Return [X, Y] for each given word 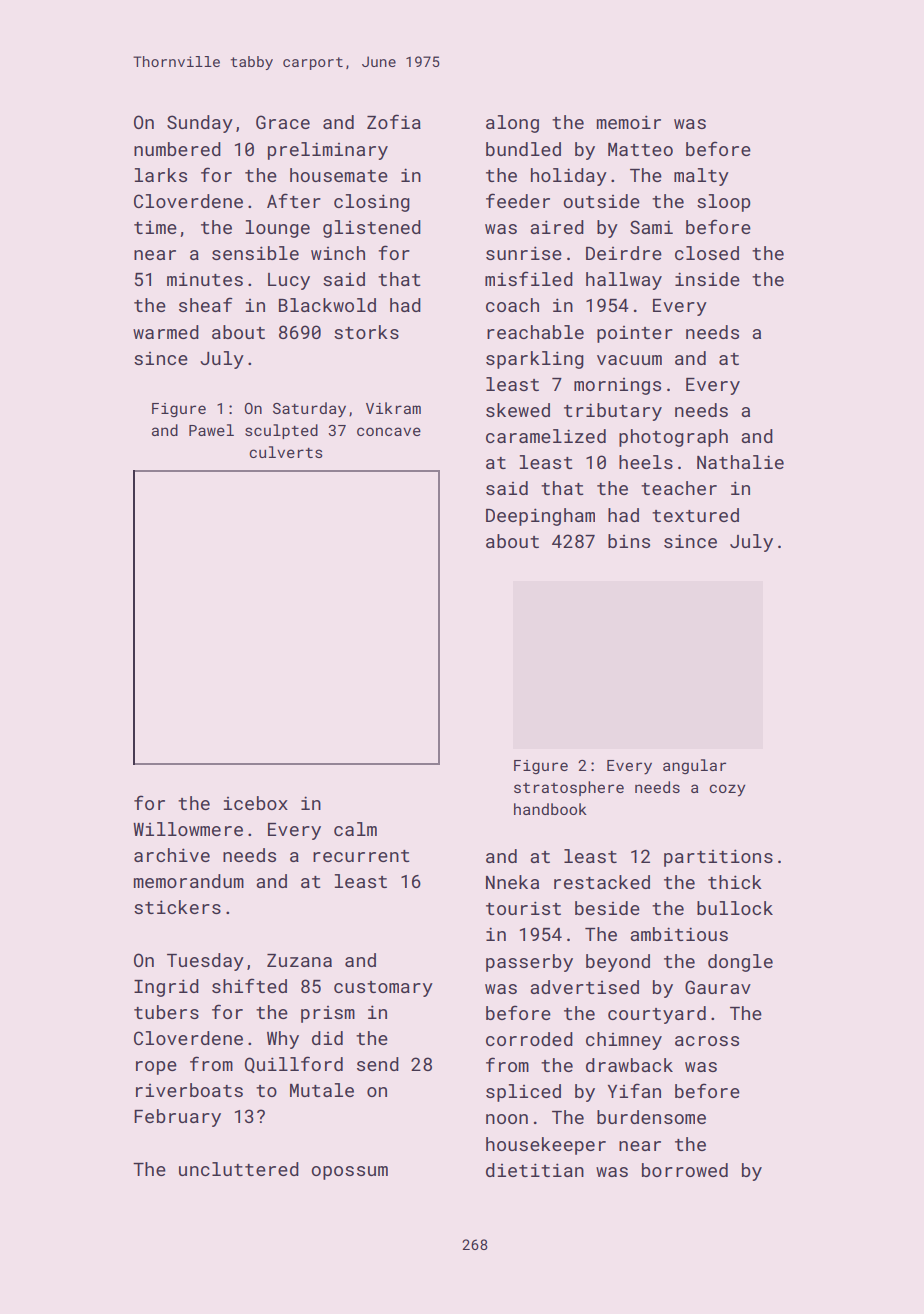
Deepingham [540, 517]
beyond [618, 963]
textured [695, 515]
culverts [286, 452]
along [512, 124]
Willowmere [188, 829]
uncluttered [239, 1169]
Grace [283, 122]
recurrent [361, 856]
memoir [629, 122]
